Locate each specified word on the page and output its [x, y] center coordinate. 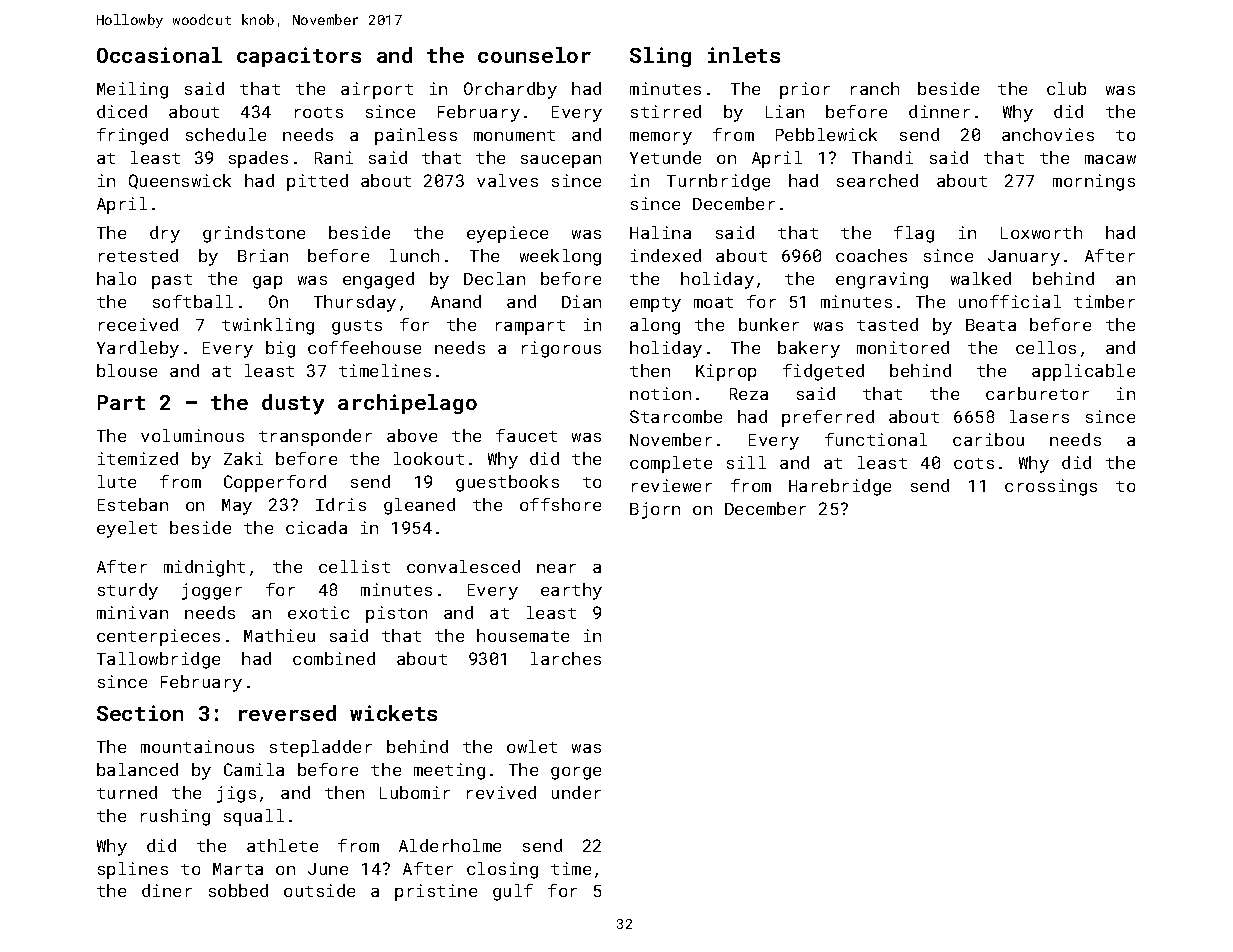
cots [974, 463]
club [1066, 88]
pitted [317, 182]
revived [501, 792]
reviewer [672, 485]
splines [133, 870]
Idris [341, 504]
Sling [660, 57]
